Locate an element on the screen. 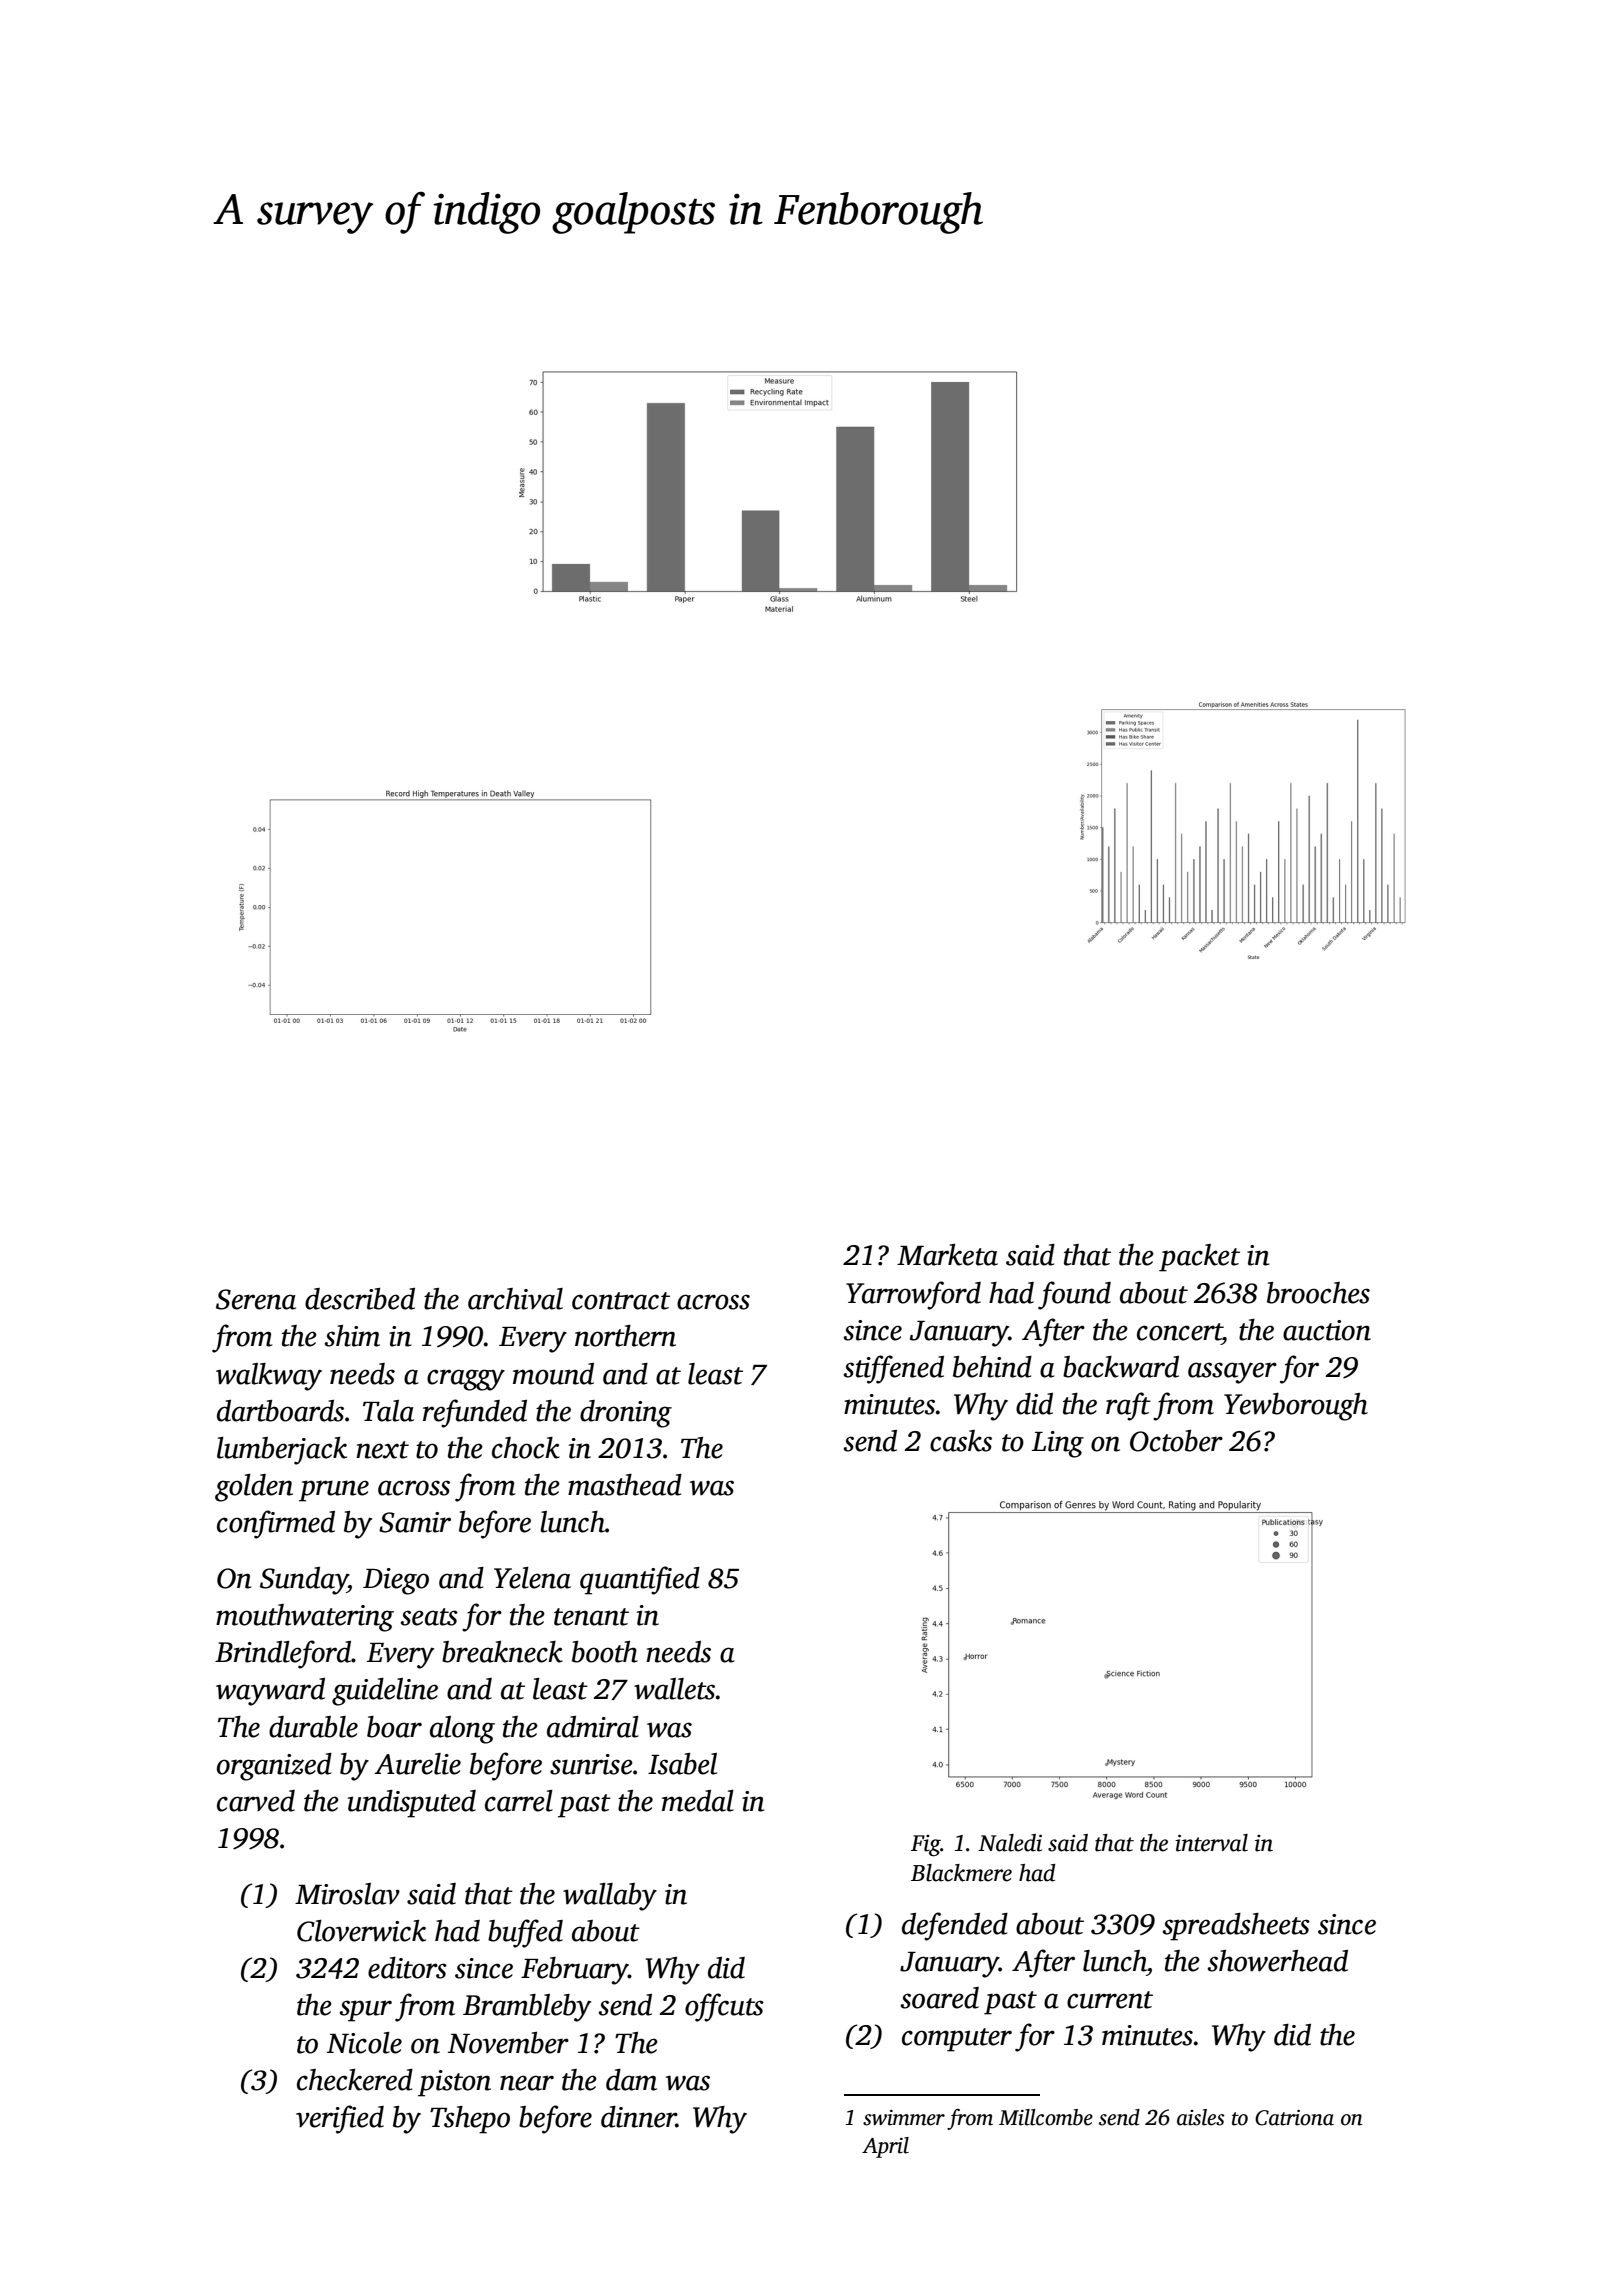  quantified is located at coordinates (640, 1580).
